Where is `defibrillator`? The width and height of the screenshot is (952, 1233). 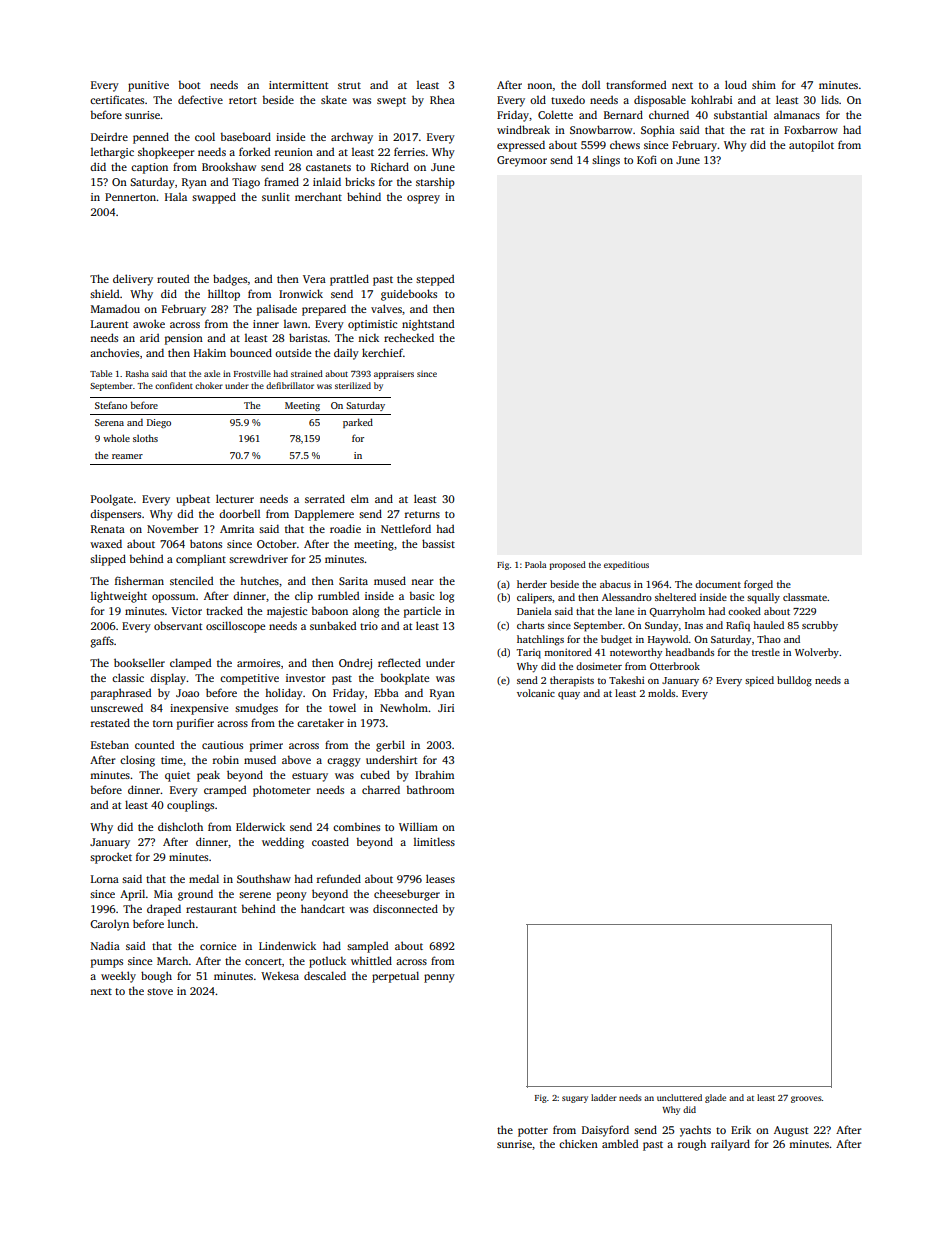
defibrillator is located at coordinates (290, 385).
